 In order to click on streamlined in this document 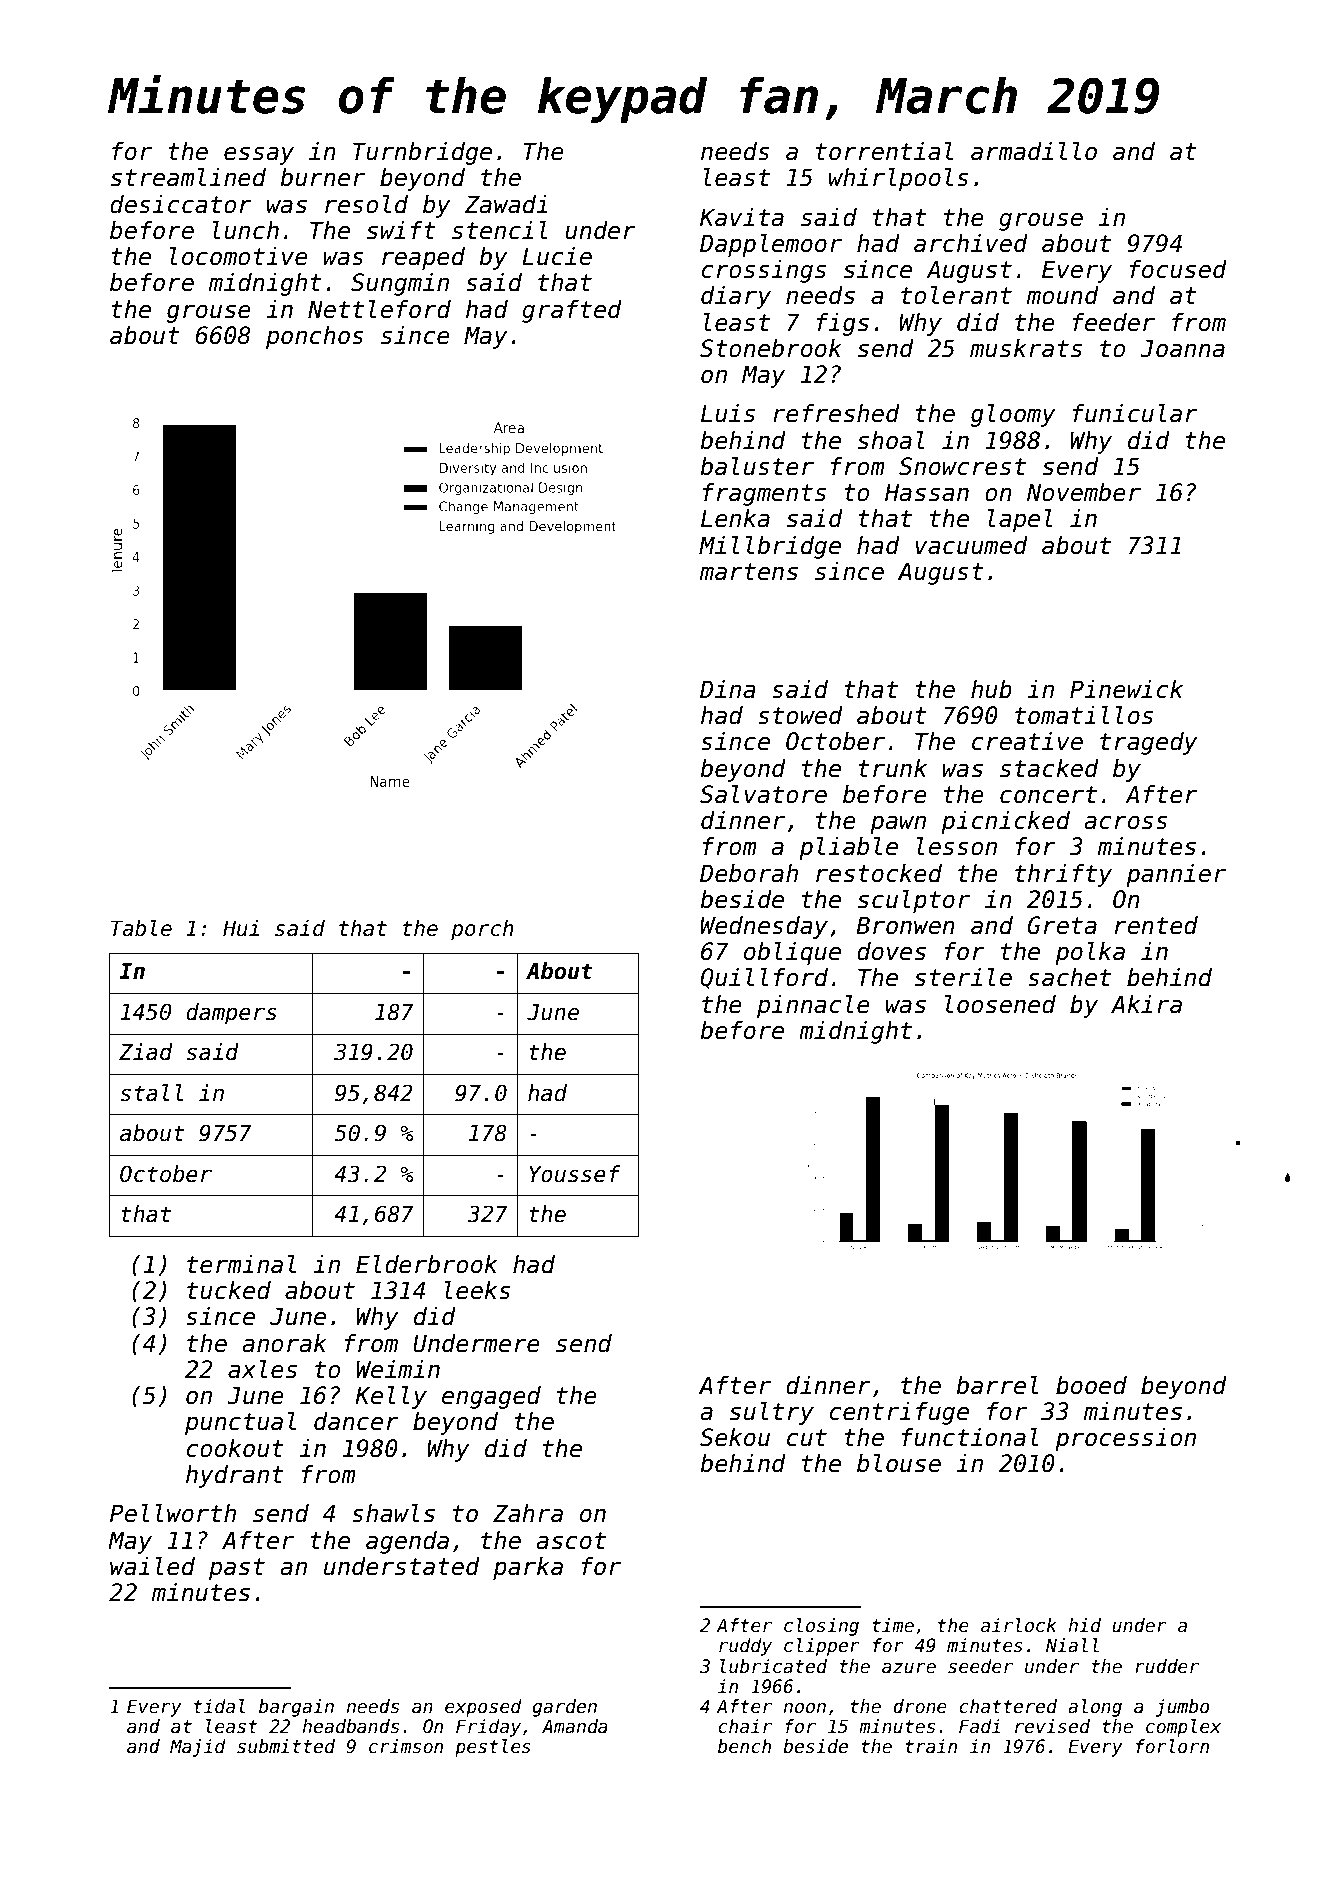, I will do `click(188, 177)`.
